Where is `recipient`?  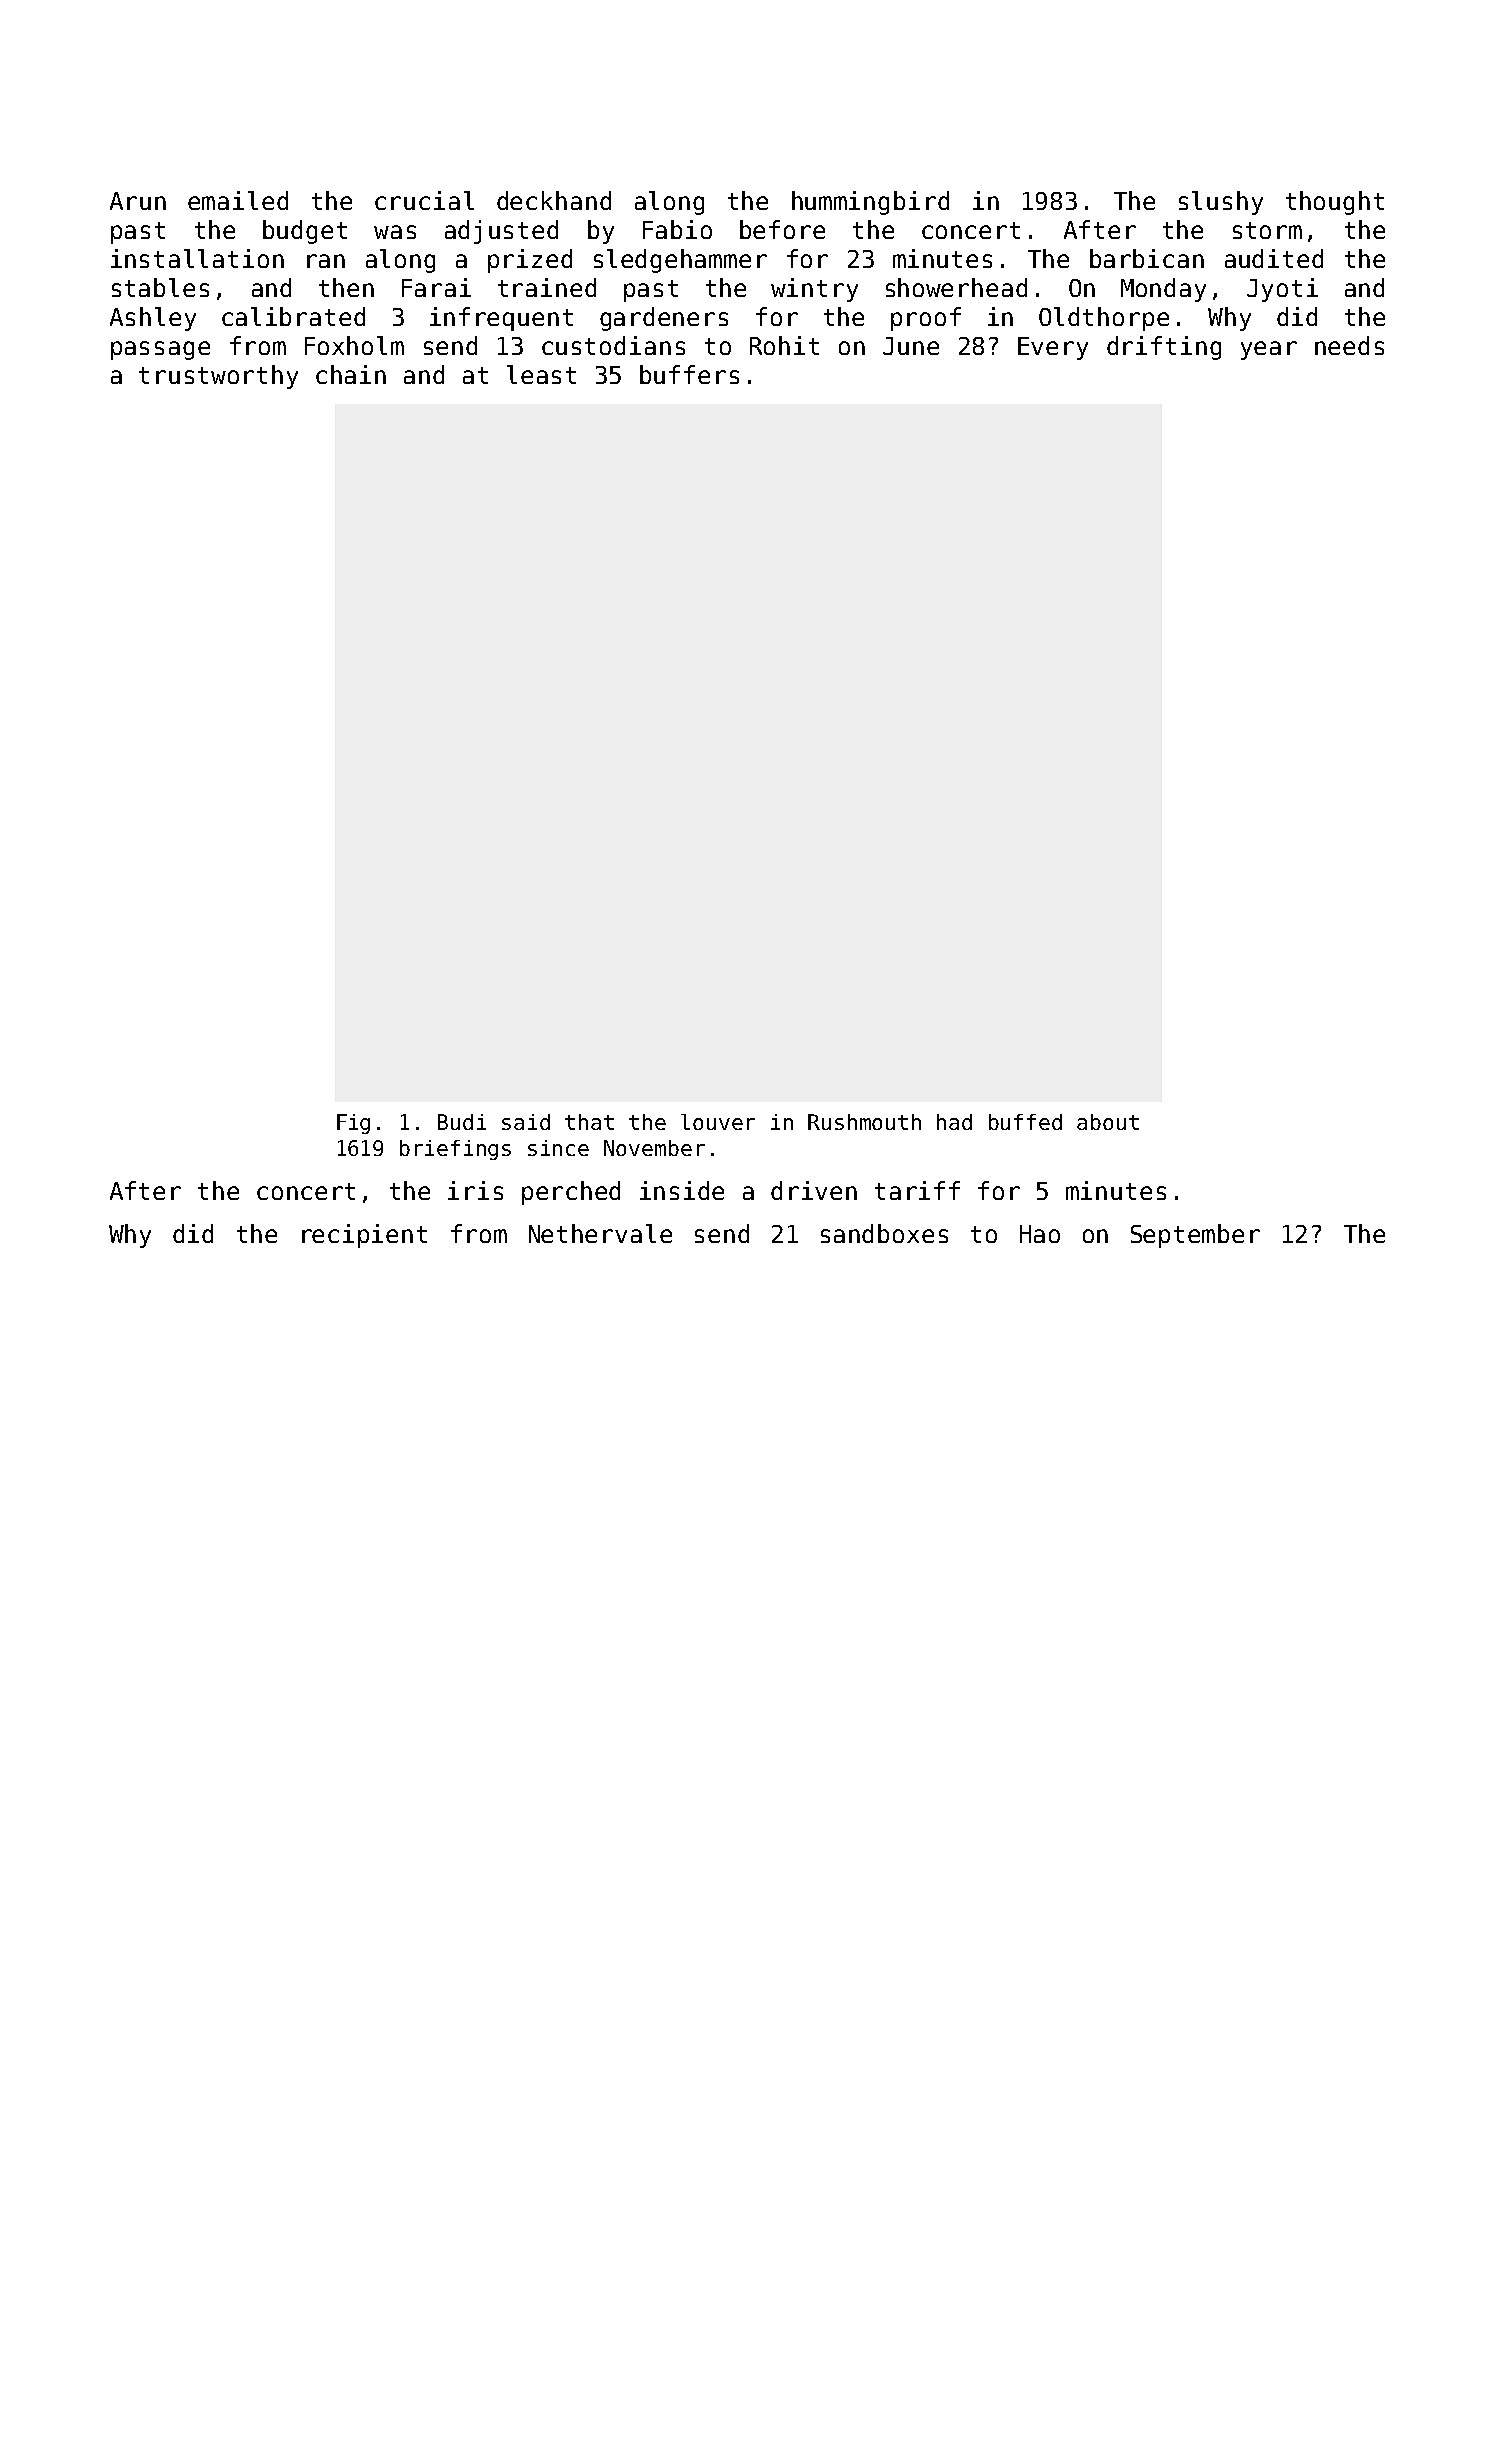 recipient is located at coordinates (364, 1236).
